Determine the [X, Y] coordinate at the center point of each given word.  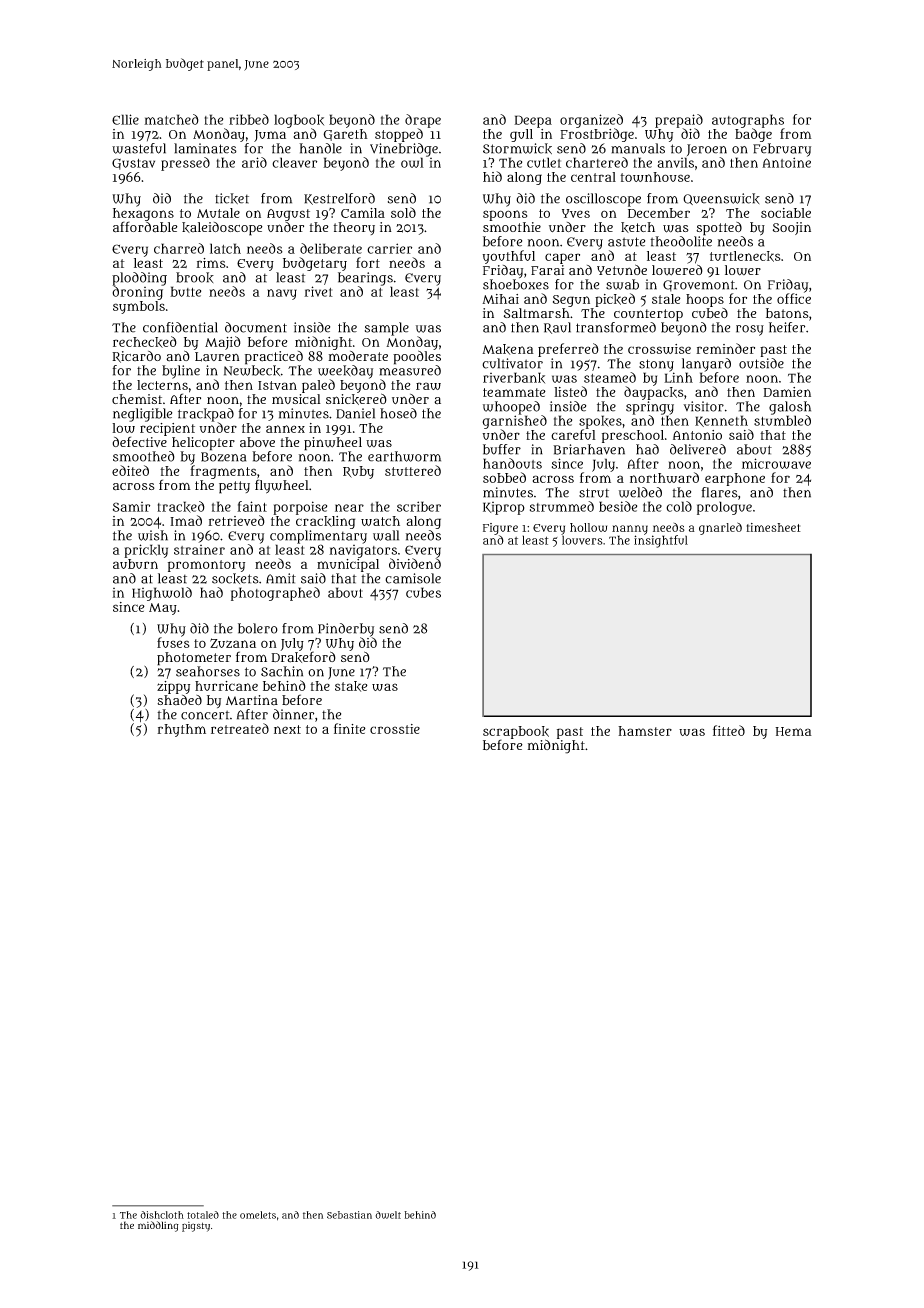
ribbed [249, 119]
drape [423, 121]
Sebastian [349, 1215]
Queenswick [721, 199]
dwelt [388, 1215]
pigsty [196, 1227]
